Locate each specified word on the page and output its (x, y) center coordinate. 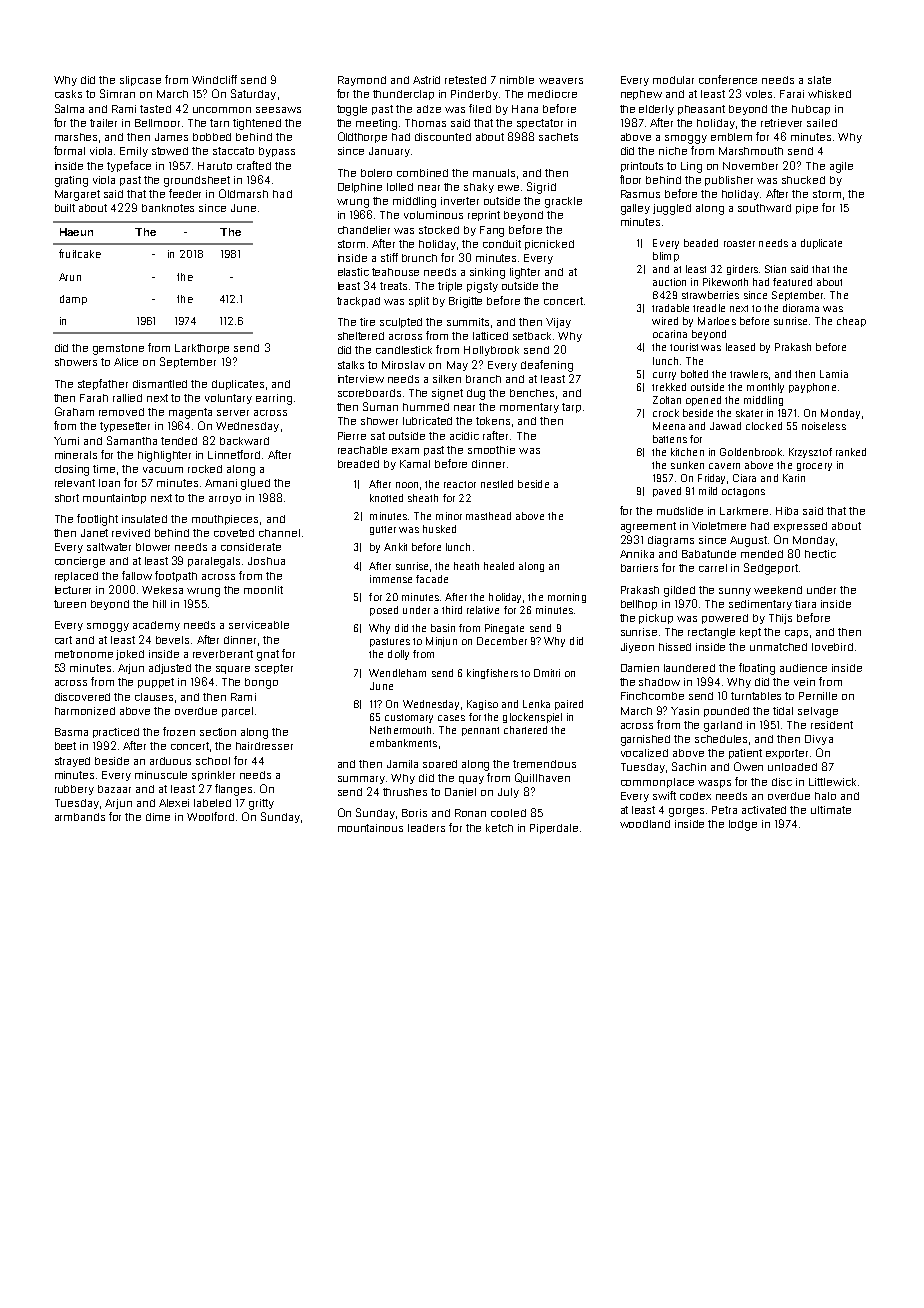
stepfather (103, 384)
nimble (517, 80)
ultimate (831, 810)
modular (673, 80)
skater (749, 413)
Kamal (415, 464)
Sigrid (541, 188)
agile (841, 167)
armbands (80, 817)
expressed (800, 527)
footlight (97, 520)
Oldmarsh (243, 193)
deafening (547, 366)
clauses (154, 697)
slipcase (140, 81)
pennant (480, 731)
